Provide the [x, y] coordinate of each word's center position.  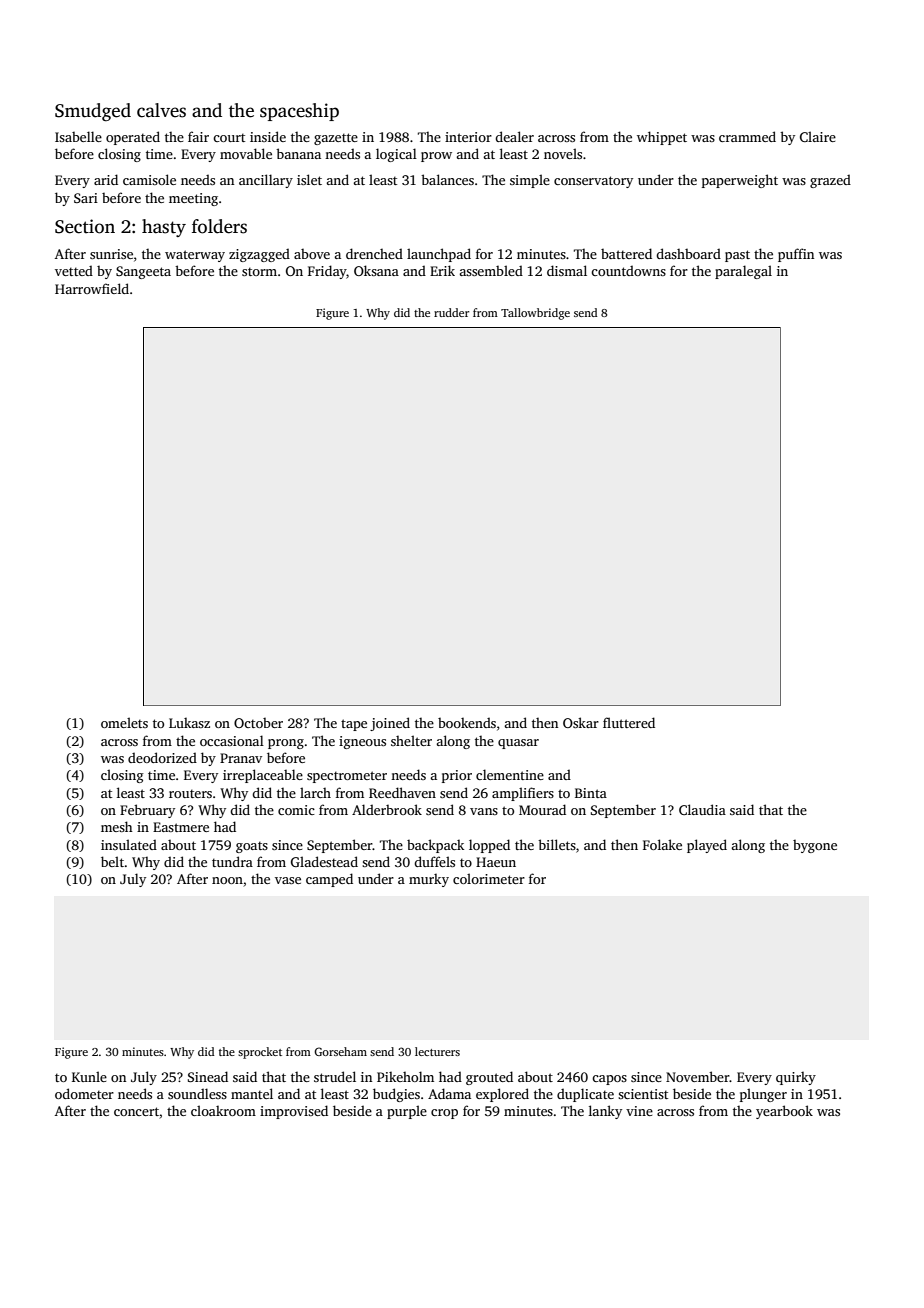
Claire [818, 136]
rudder [451, 312]
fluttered [629, 722]
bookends [467, 722]
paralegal [743, 272]
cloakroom [223, 1110]
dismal [567, 270]
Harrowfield [92, 288]
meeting [193, 199]
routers [190, 793]
